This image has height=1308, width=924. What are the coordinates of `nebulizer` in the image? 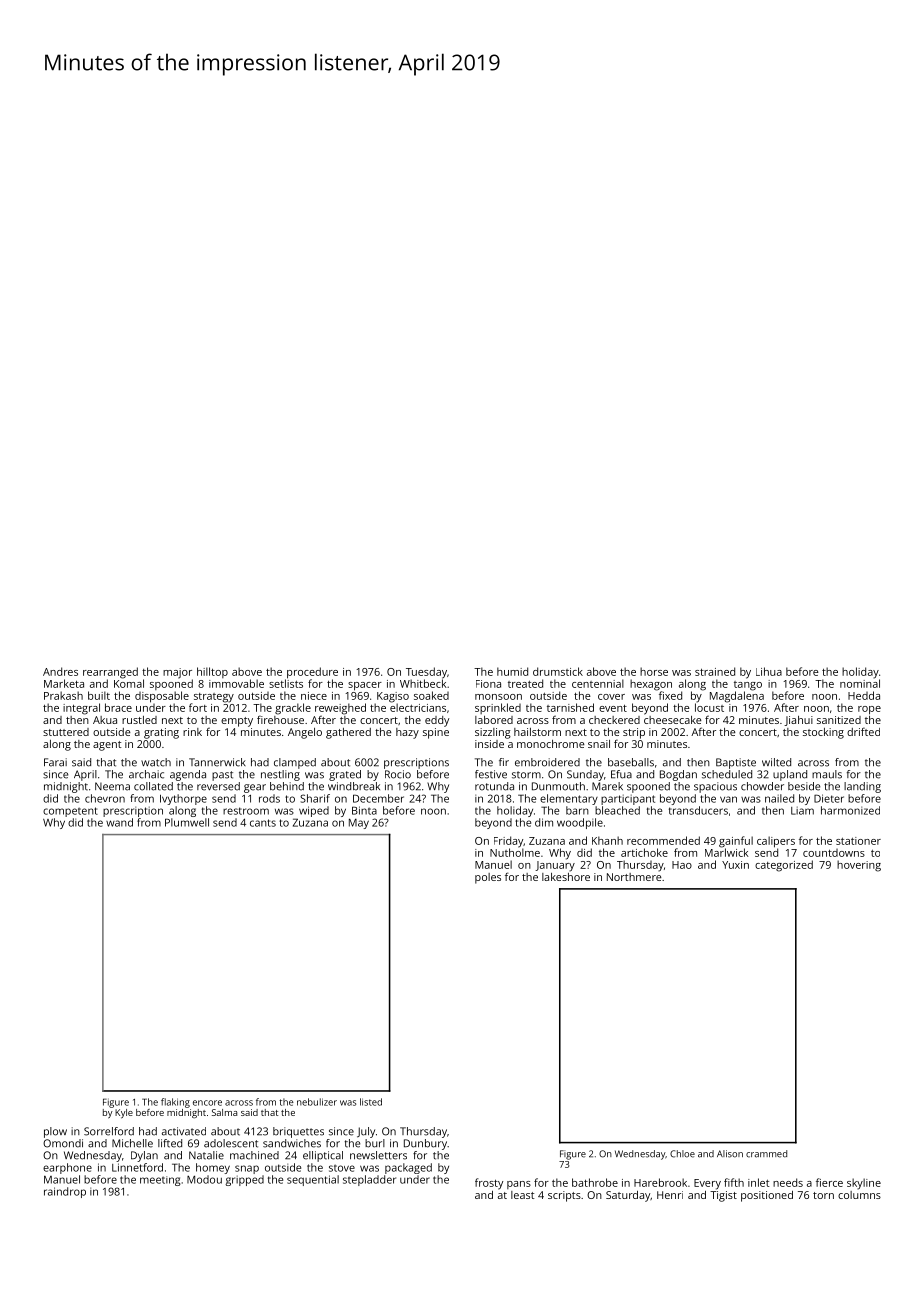 It's located at (317, 1102).
